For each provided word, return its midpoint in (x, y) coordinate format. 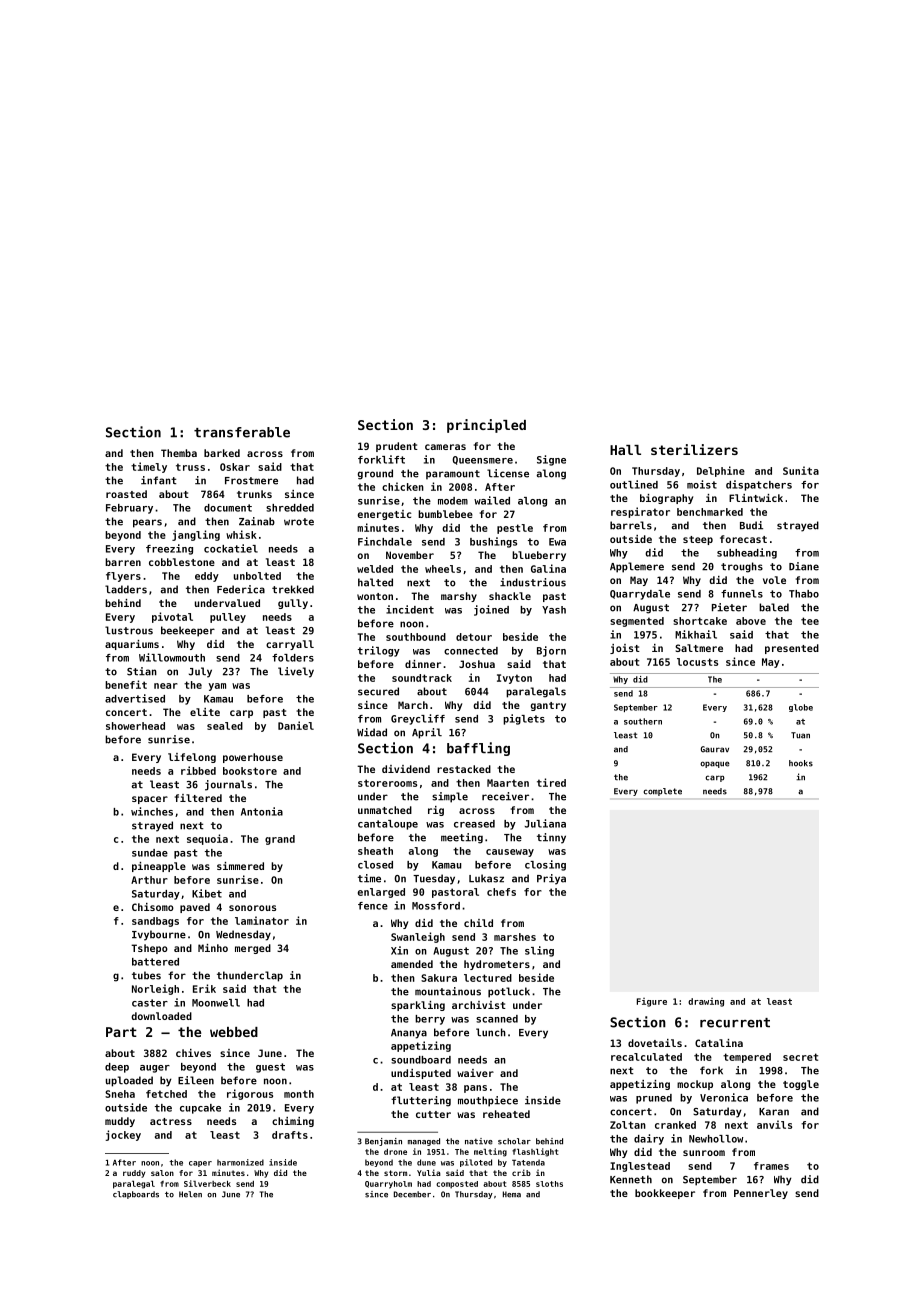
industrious (533, 582)
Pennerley (761, 1194)
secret (800, 1057)
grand (280, 840)
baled (774, 607)
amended (412, 964)
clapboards (136, 1195)
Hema (512, 1194)
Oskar (235, 467)
